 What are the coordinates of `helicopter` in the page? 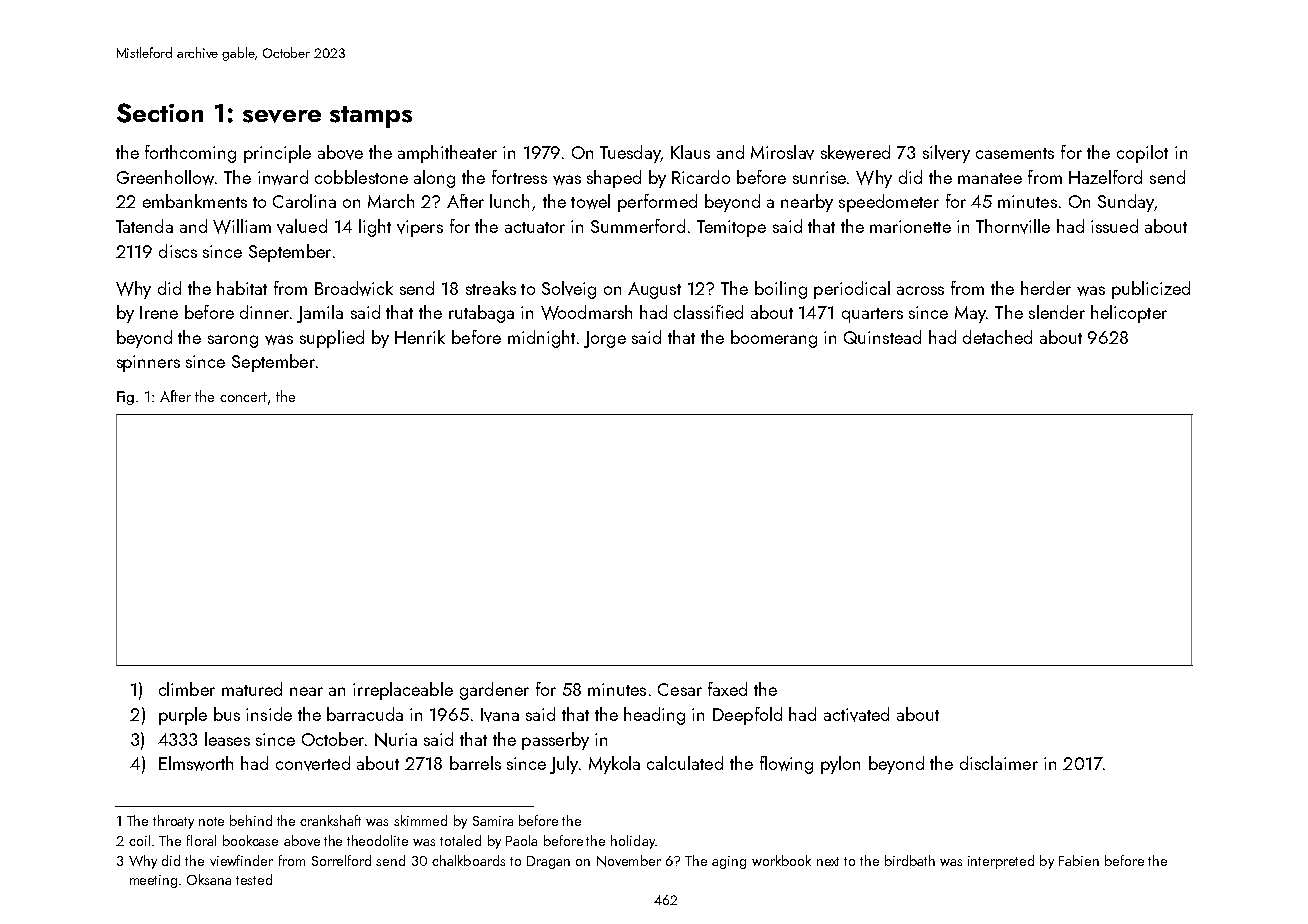 It's located at (1129, 314).
